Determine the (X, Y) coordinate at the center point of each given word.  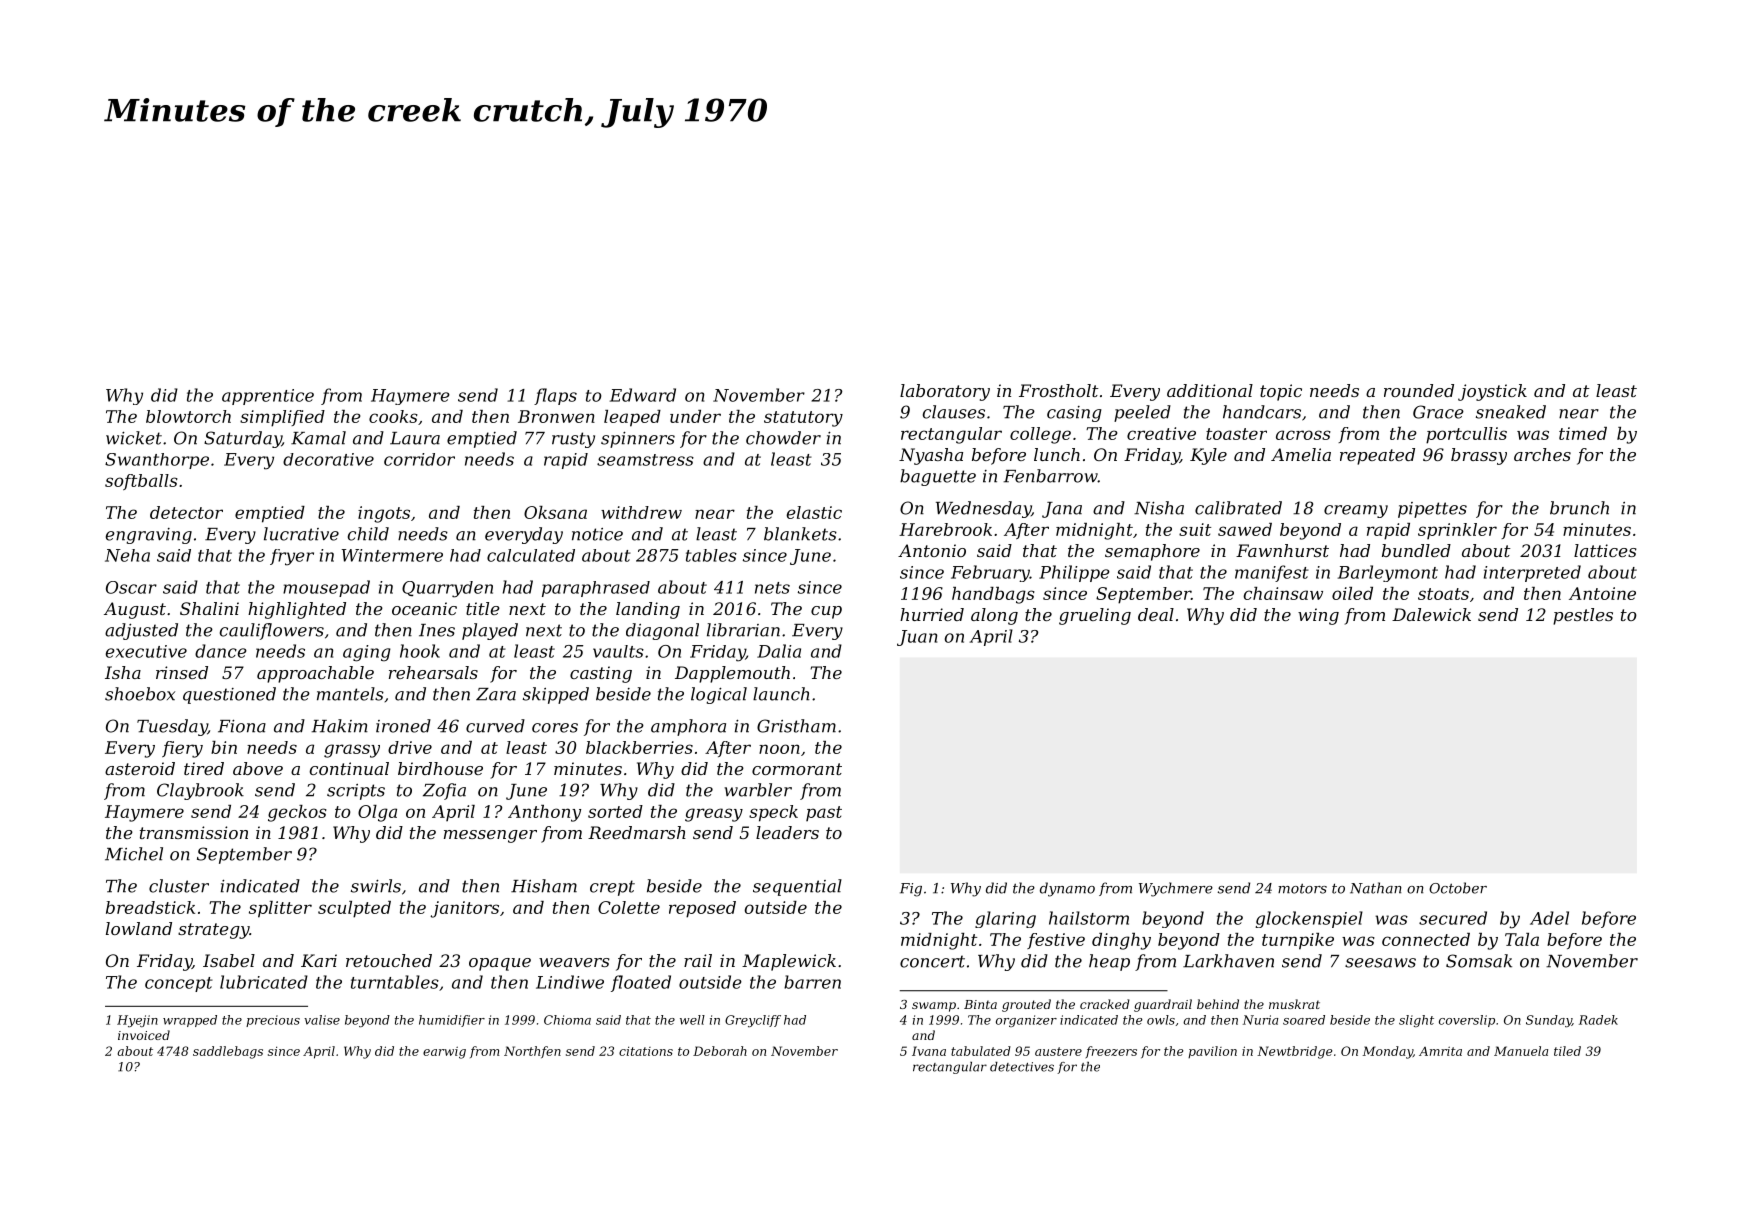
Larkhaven (1228, 961)
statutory (803, 419)
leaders (787, 832)
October (1458, 888)
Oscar (131, 587)
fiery (182, 749)
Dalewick (1431, 614)
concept (179, 984)
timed (1583, 433)
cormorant (797, 769)
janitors (464, 909)
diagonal (662, 631)
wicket (134, 438)
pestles (1583, 616)
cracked (1105, 1004)
